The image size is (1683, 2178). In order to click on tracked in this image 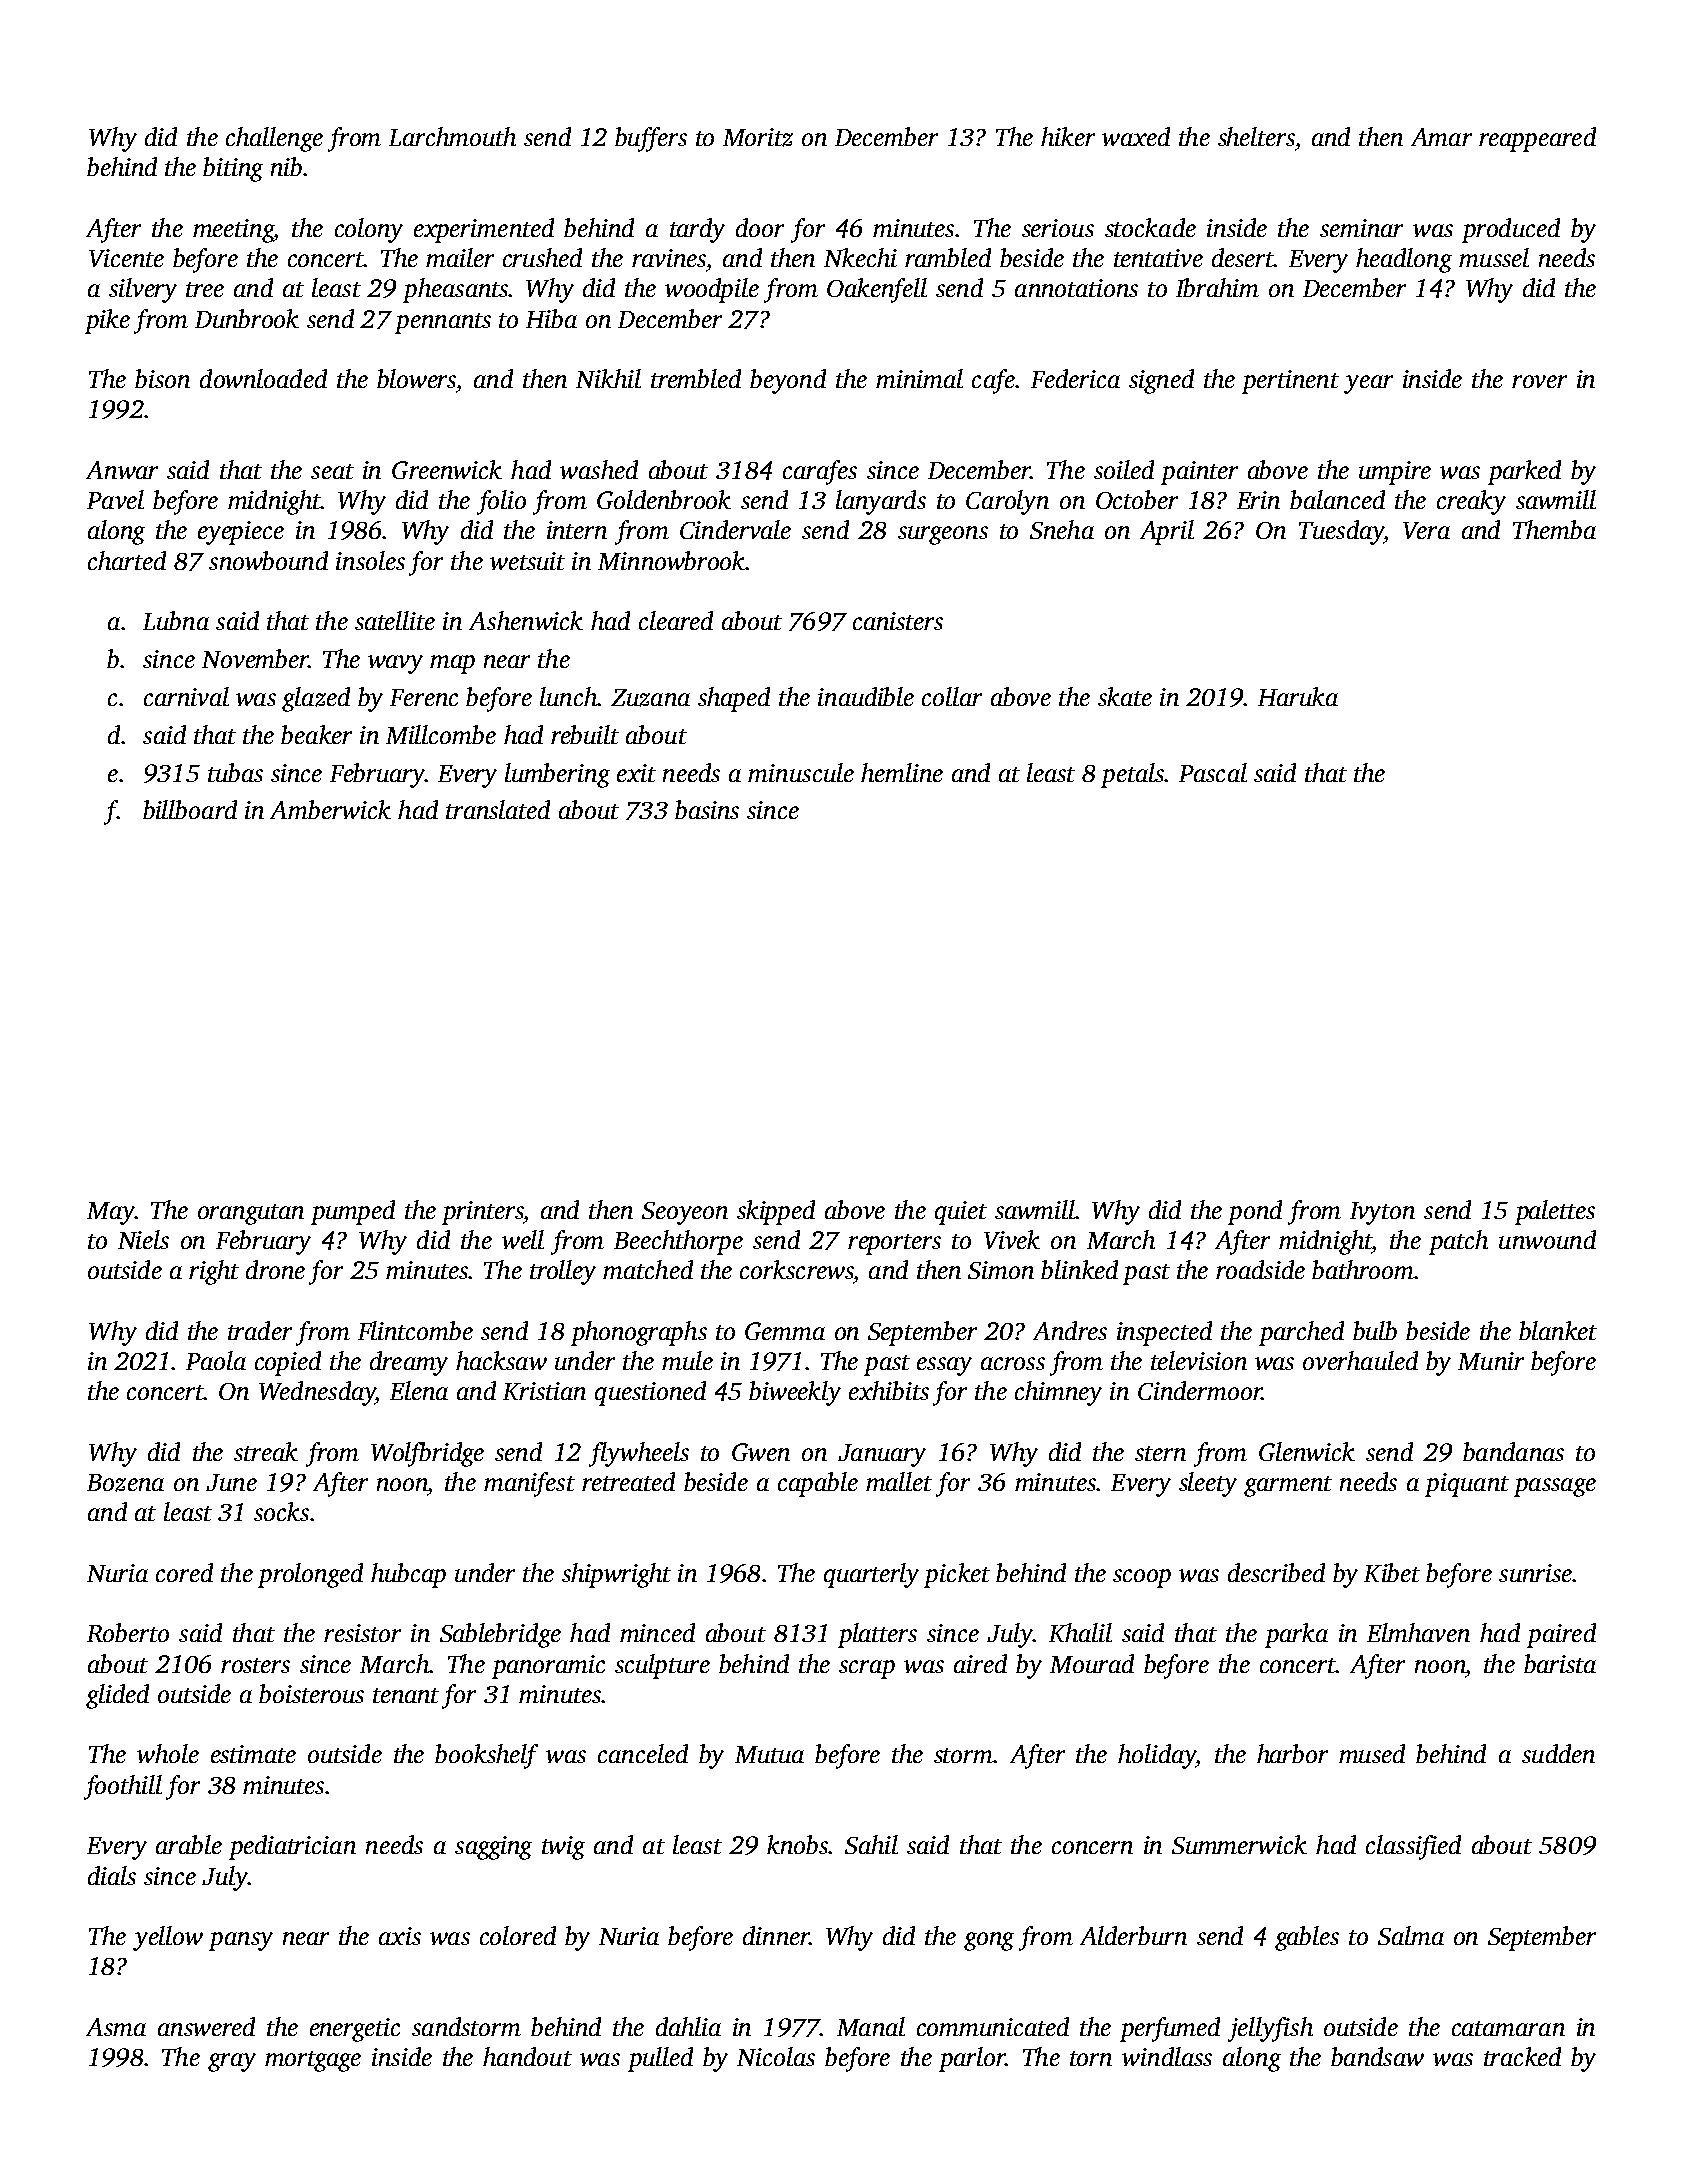, I will do `click(1522, 2056)`.
